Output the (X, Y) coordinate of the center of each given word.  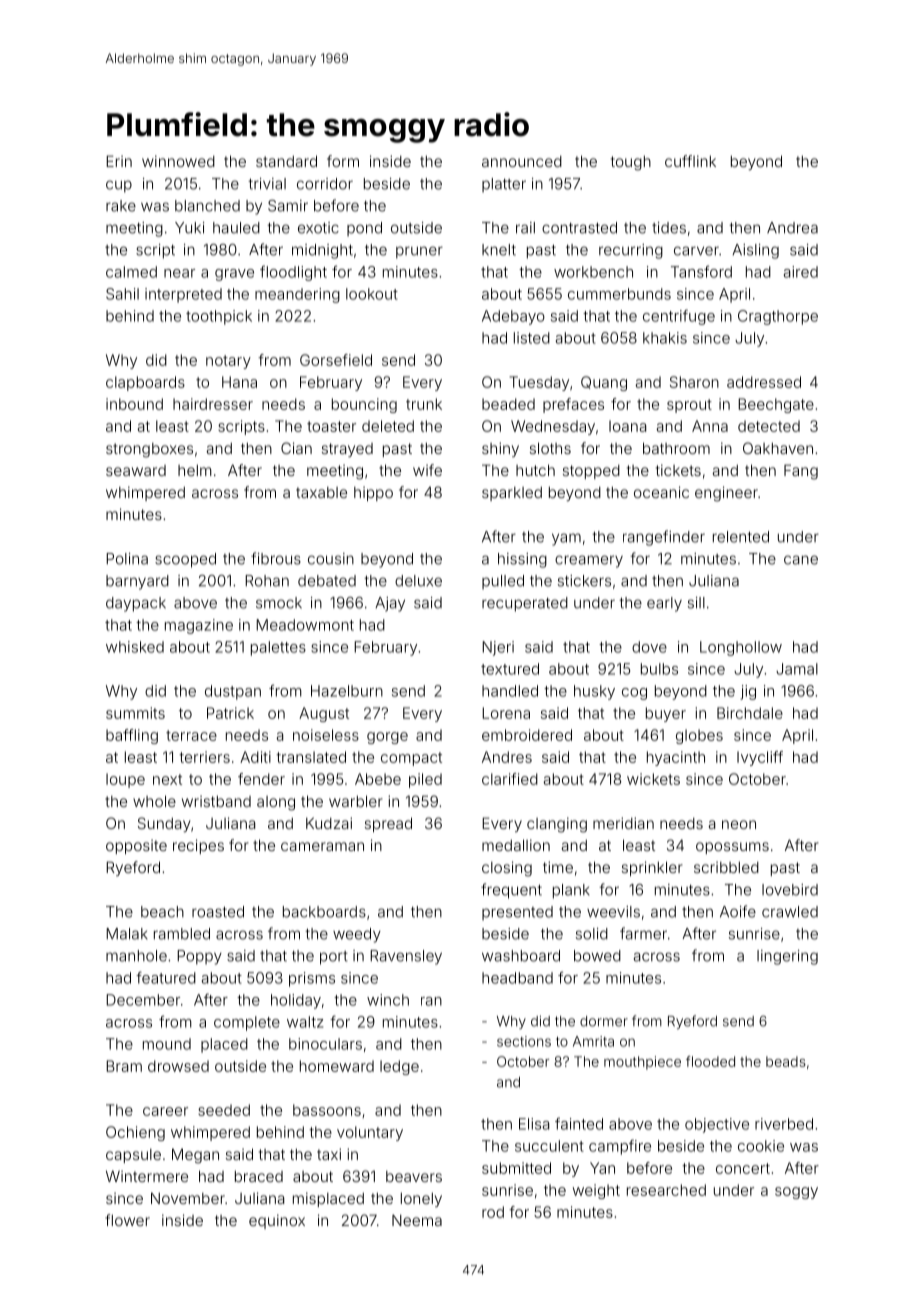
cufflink (690, 161)
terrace (191, 735)
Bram (124, 1066)
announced (522, 161)
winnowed (178, 161)
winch (388, 1000)
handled (510, 691)
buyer (666, 714)
